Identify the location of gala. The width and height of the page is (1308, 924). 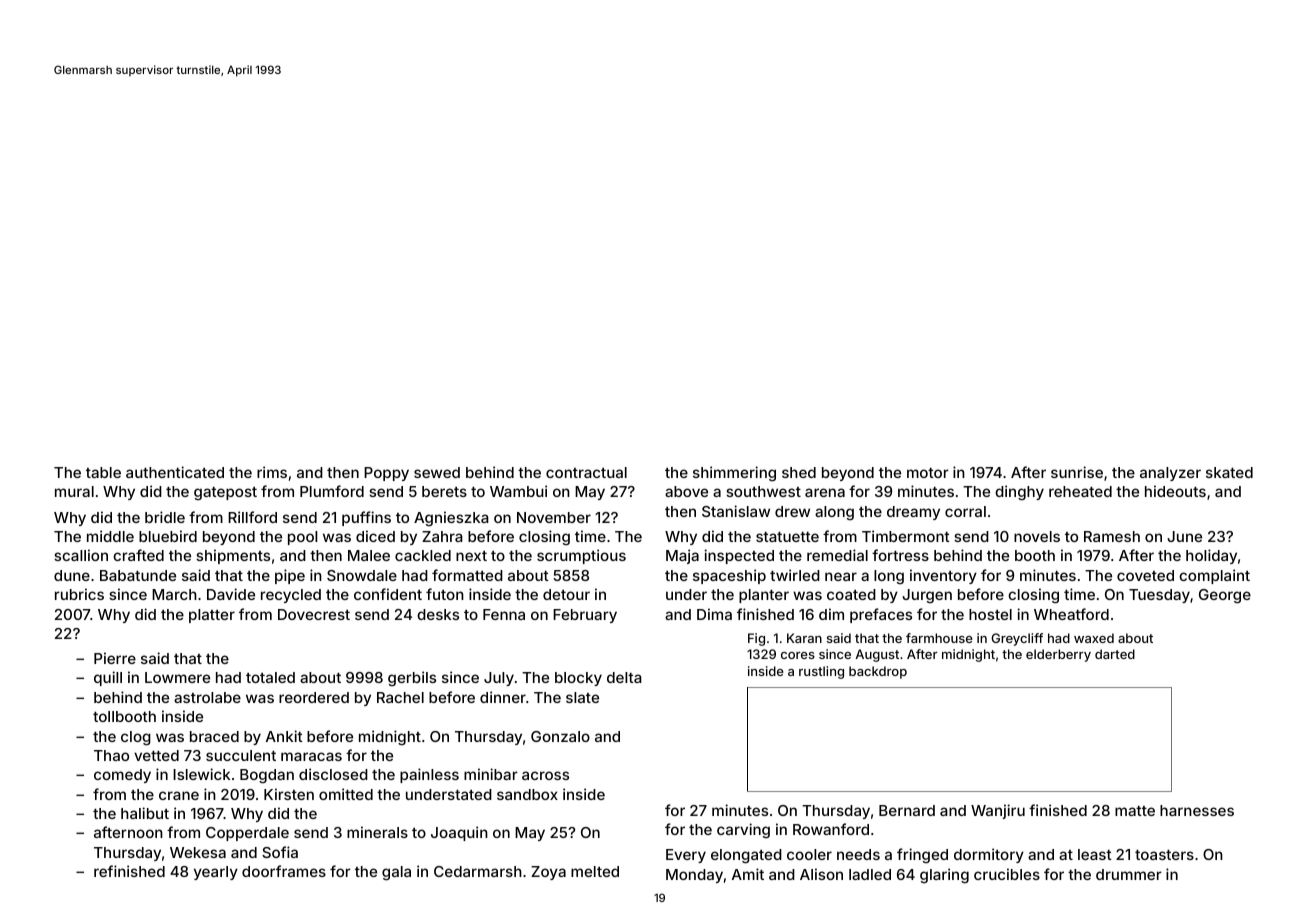
(396, 873).
